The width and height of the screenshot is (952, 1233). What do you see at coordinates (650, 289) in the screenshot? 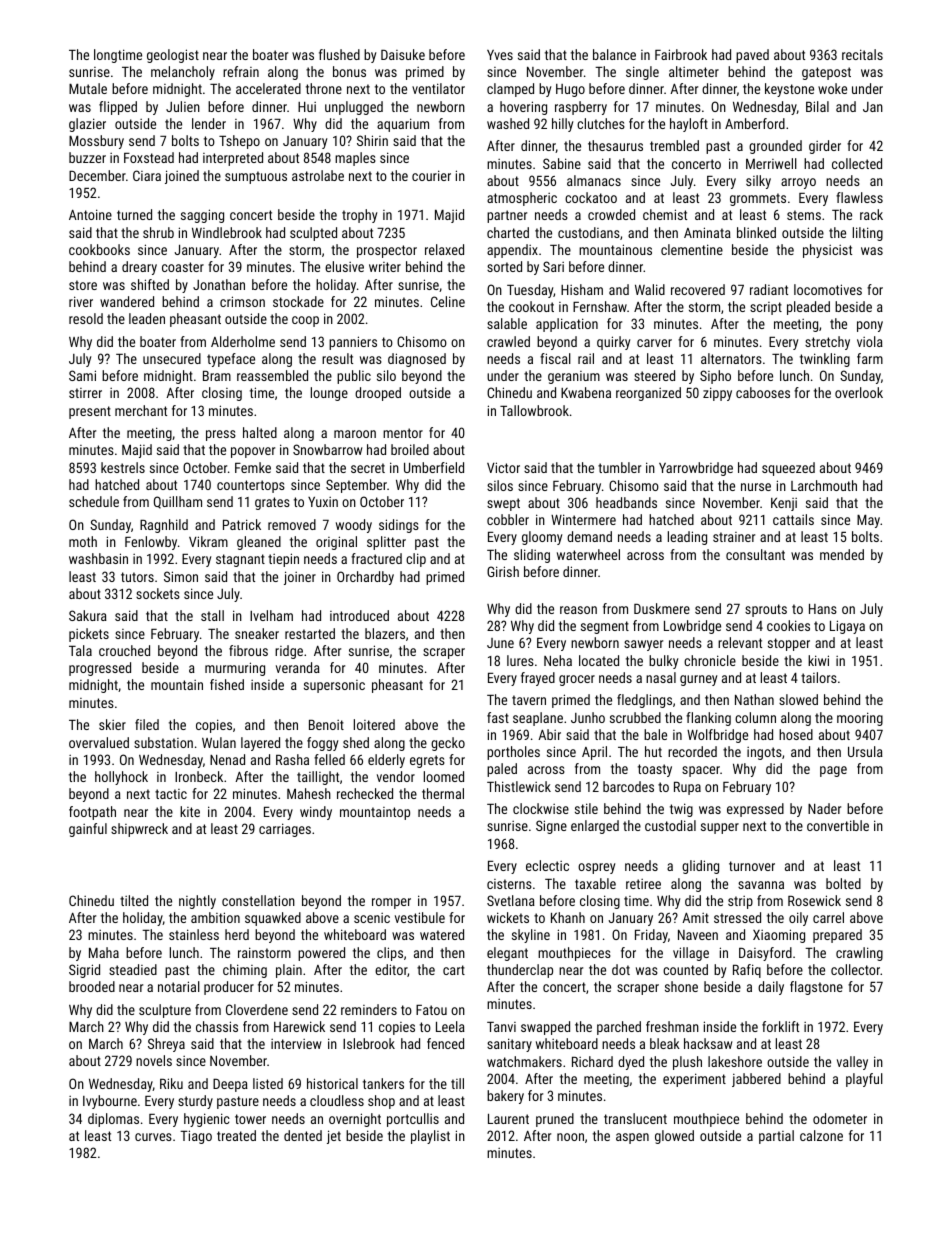
I see `Walid` at bounding box center [650, 289].
